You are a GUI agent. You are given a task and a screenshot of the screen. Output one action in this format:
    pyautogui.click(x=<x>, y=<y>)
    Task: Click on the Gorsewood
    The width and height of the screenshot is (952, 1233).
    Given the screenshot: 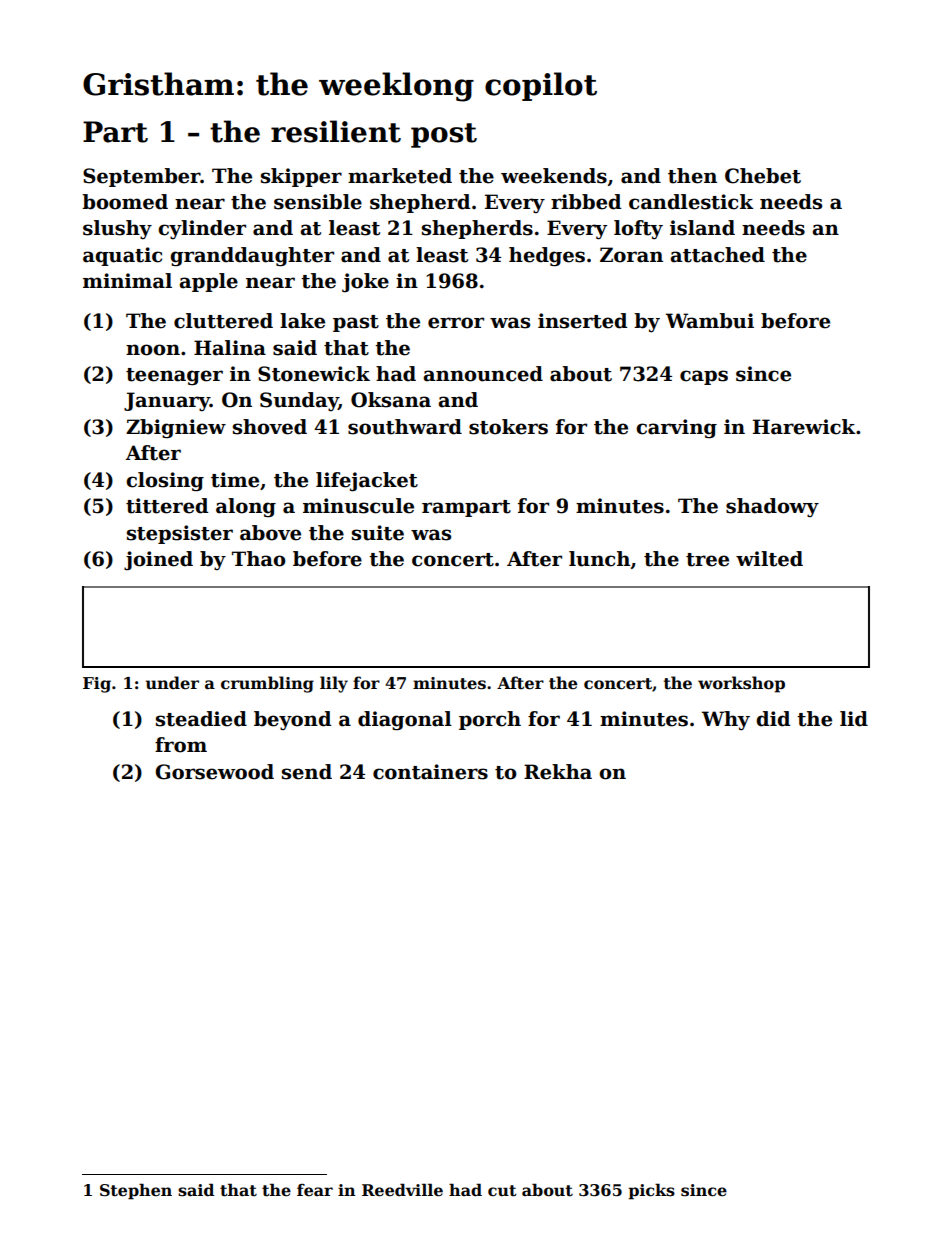 What is the action you would take?
    pyautogui.click(x=214, y=772)
